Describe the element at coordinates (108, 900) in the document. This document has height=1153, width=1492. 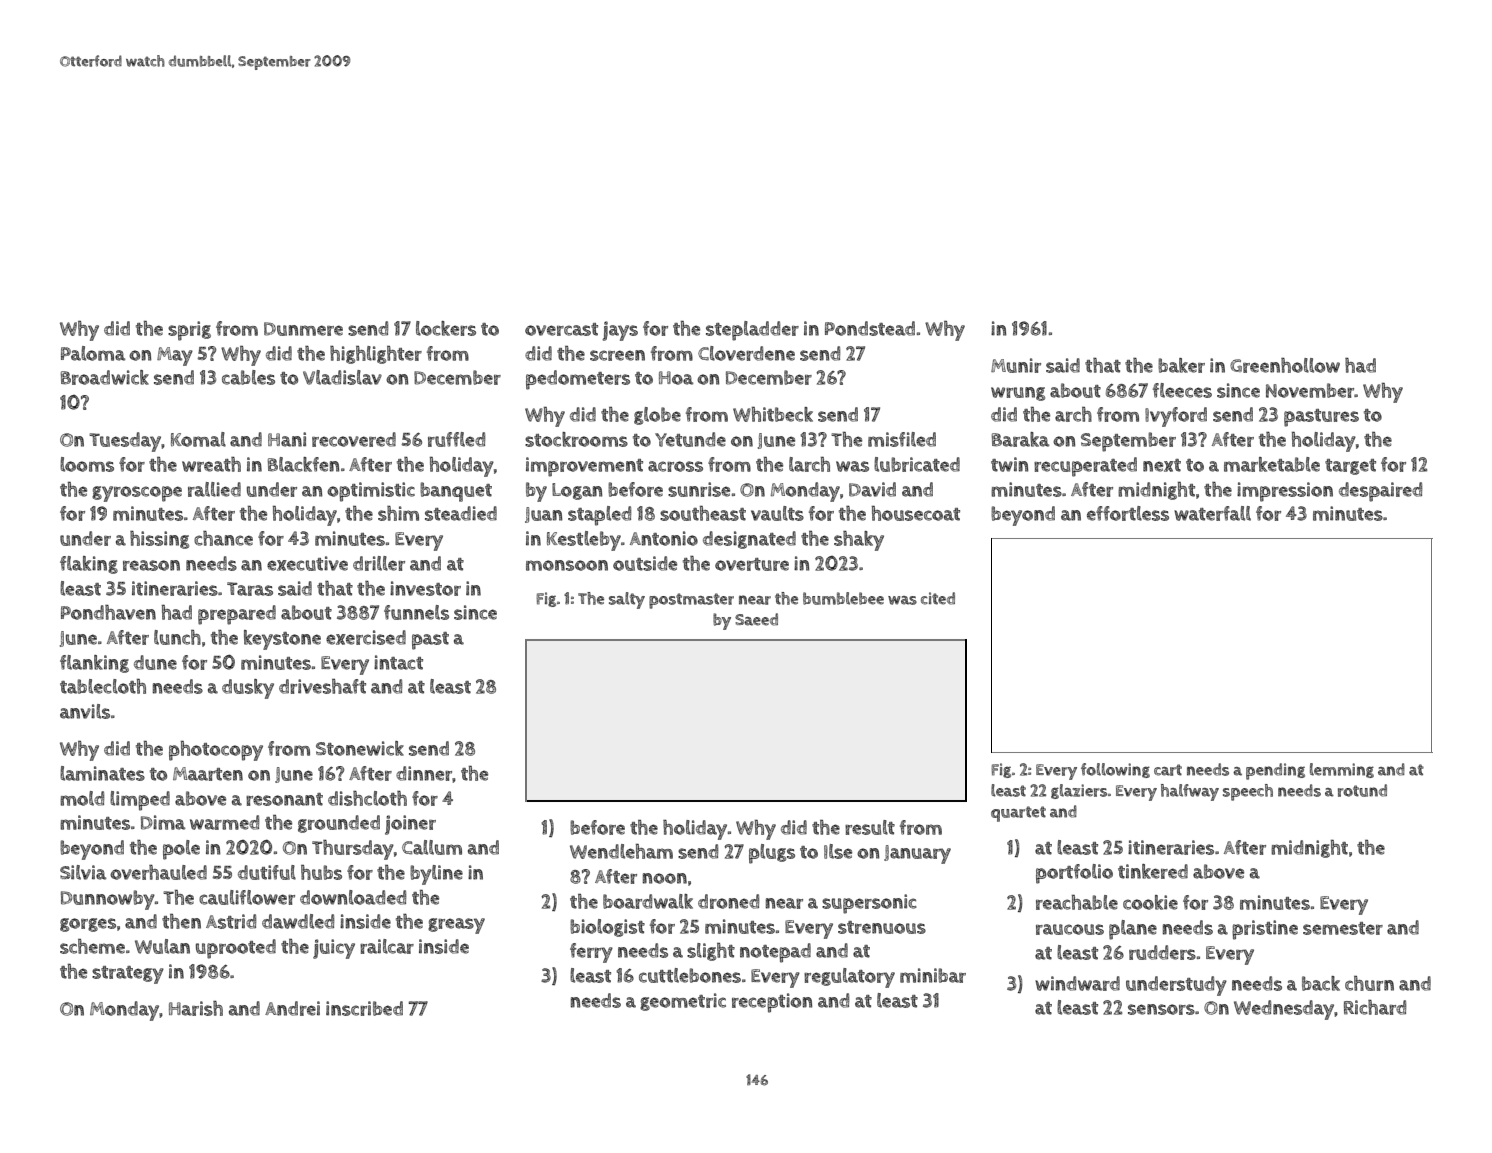
I see `Dunnowby` at that location.
